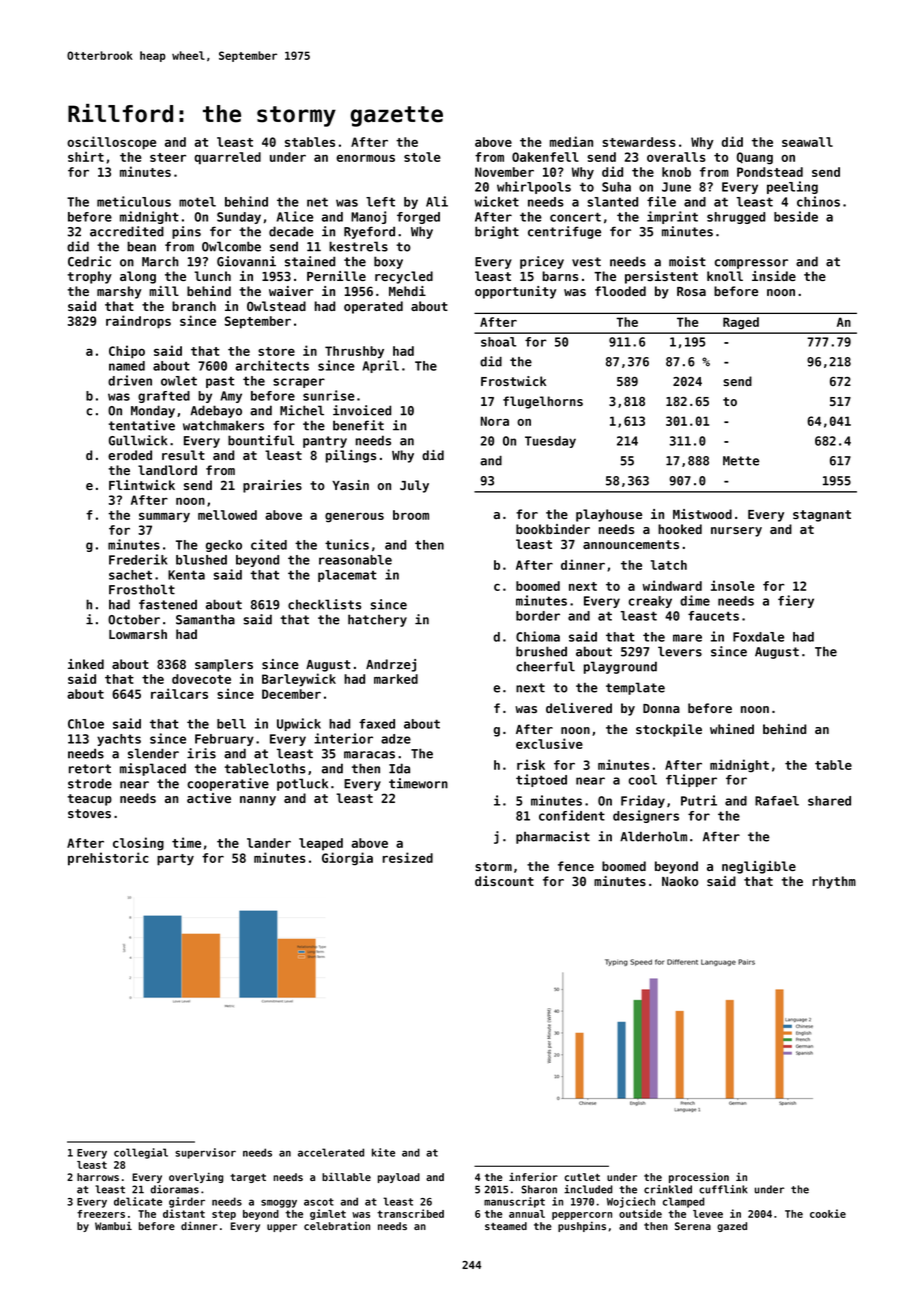  Describe the element at coordinates (354, 352) in the screenshot. I see `Thrushby` at that location.
